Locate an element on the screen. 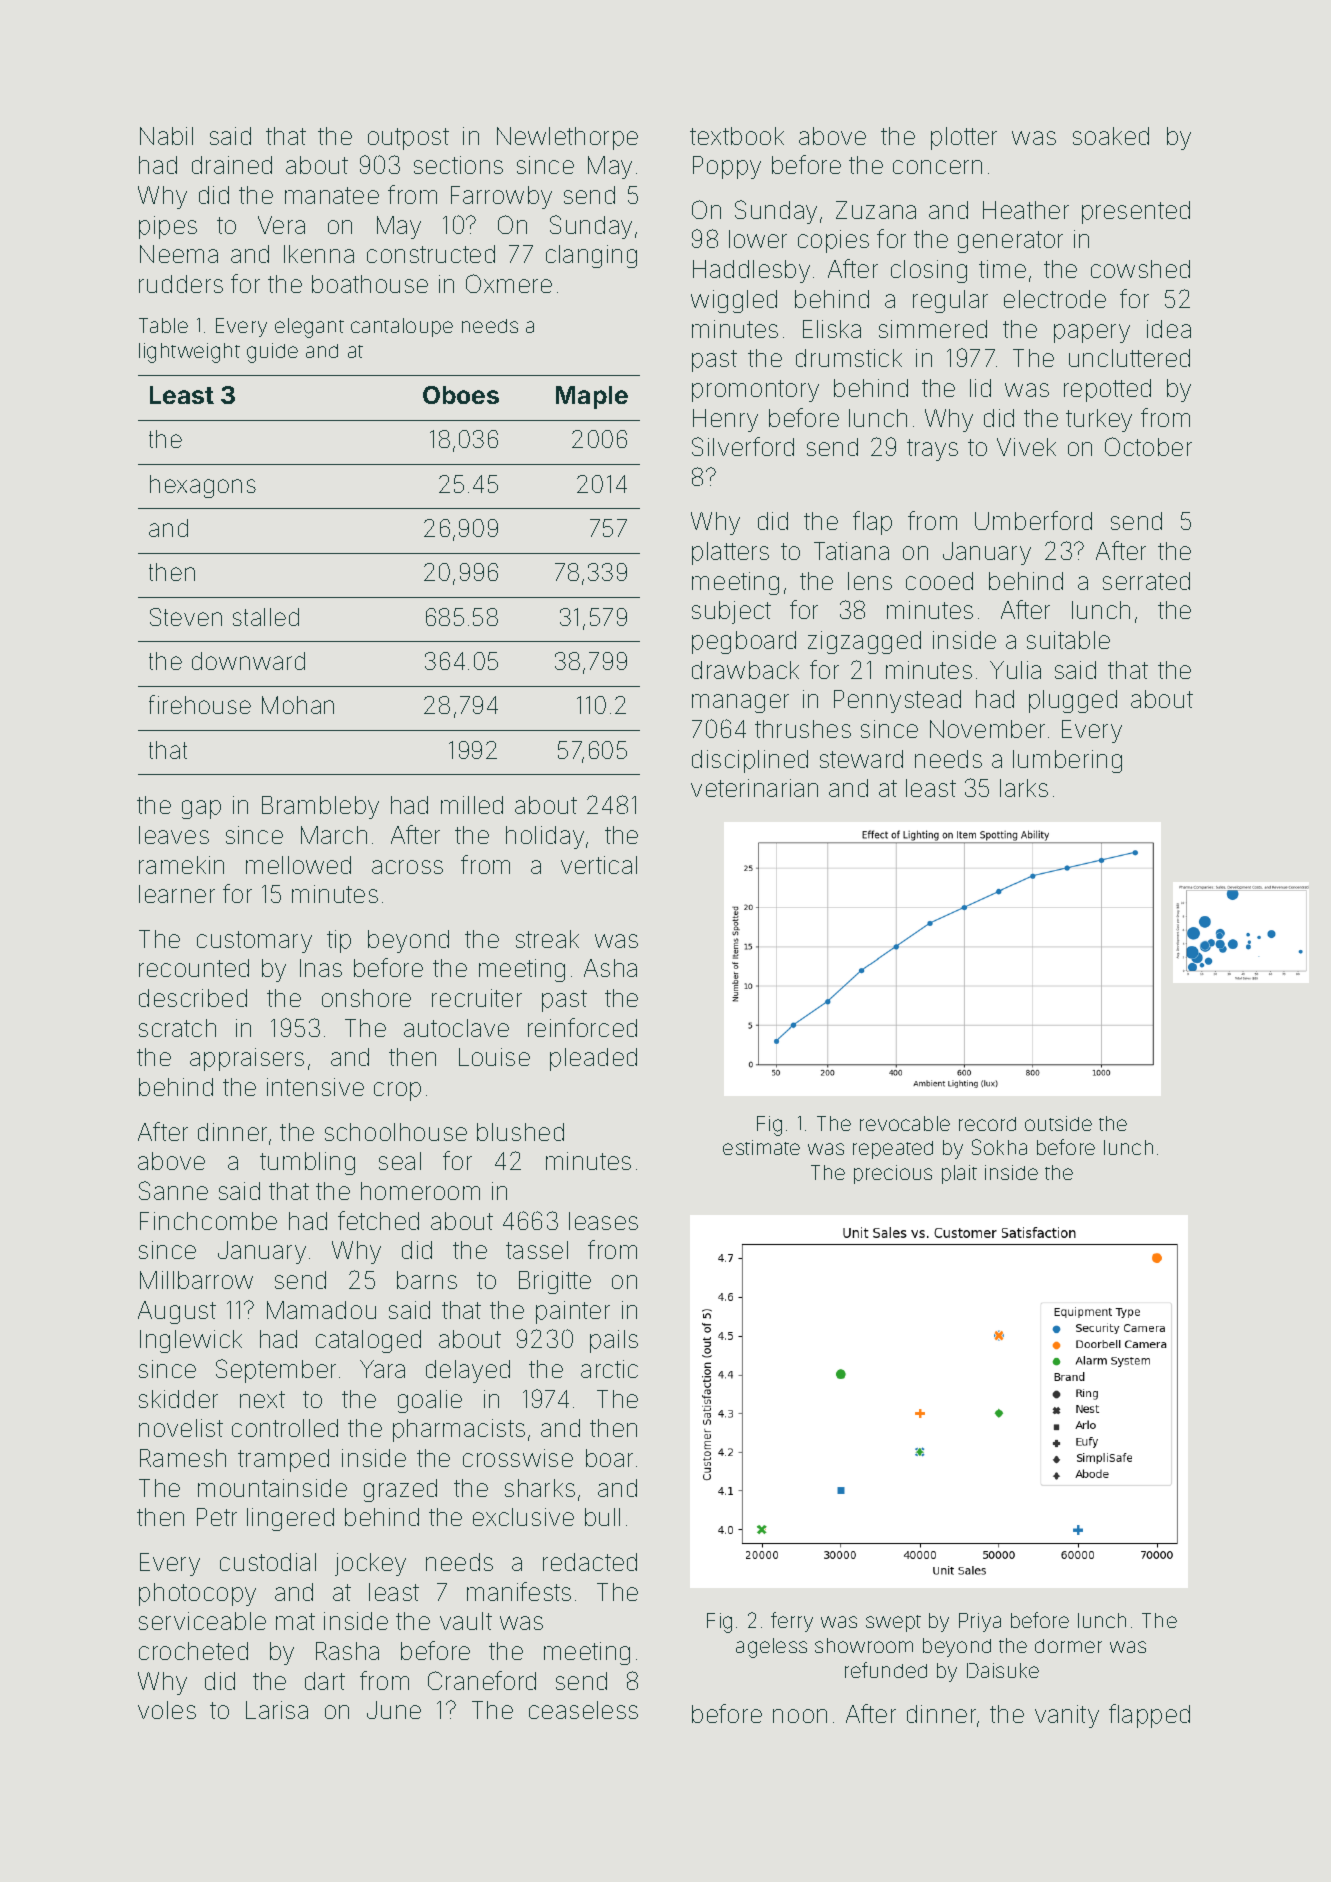  plugged is located at coordinates (1073, 701).
